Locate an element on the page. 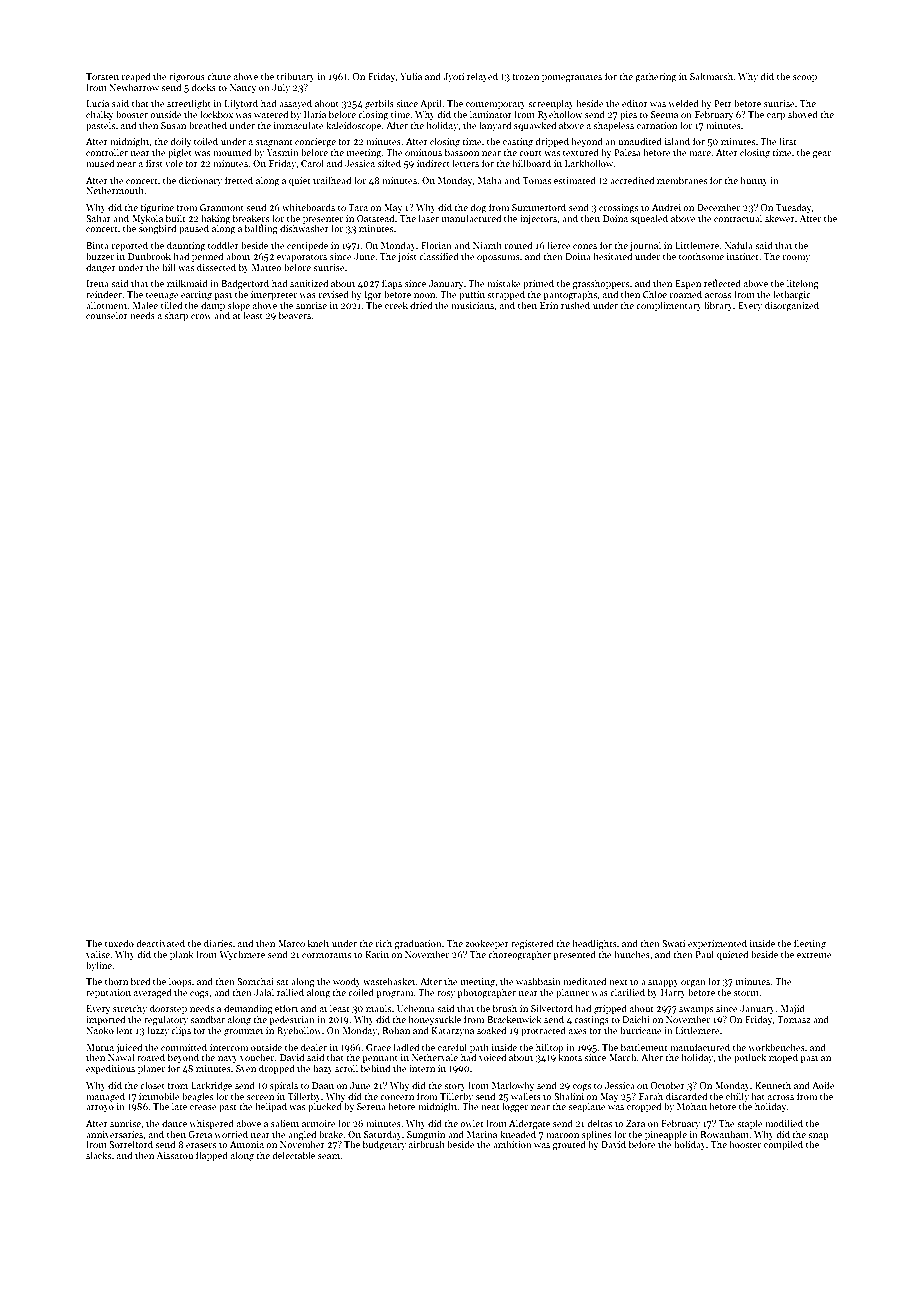  Saltmarsh is located at coordinates (711, 76).
